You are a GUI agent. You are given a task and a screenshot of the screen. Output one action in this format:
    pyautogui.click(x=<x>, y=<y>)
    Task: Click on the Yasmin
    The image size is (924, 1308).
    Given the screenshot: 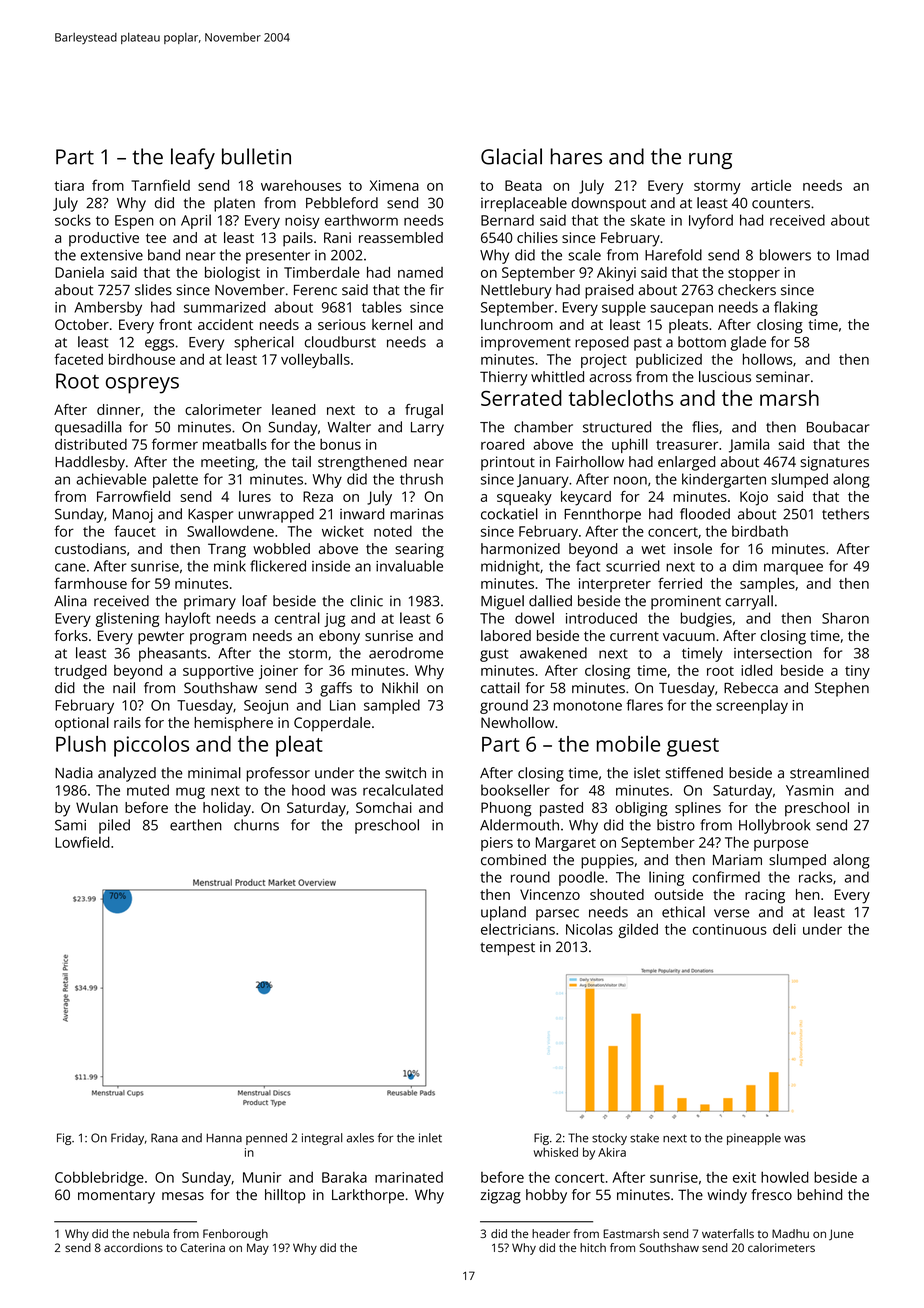 What is the action you would take?
    pyautogui.click(x=809, y=790)
